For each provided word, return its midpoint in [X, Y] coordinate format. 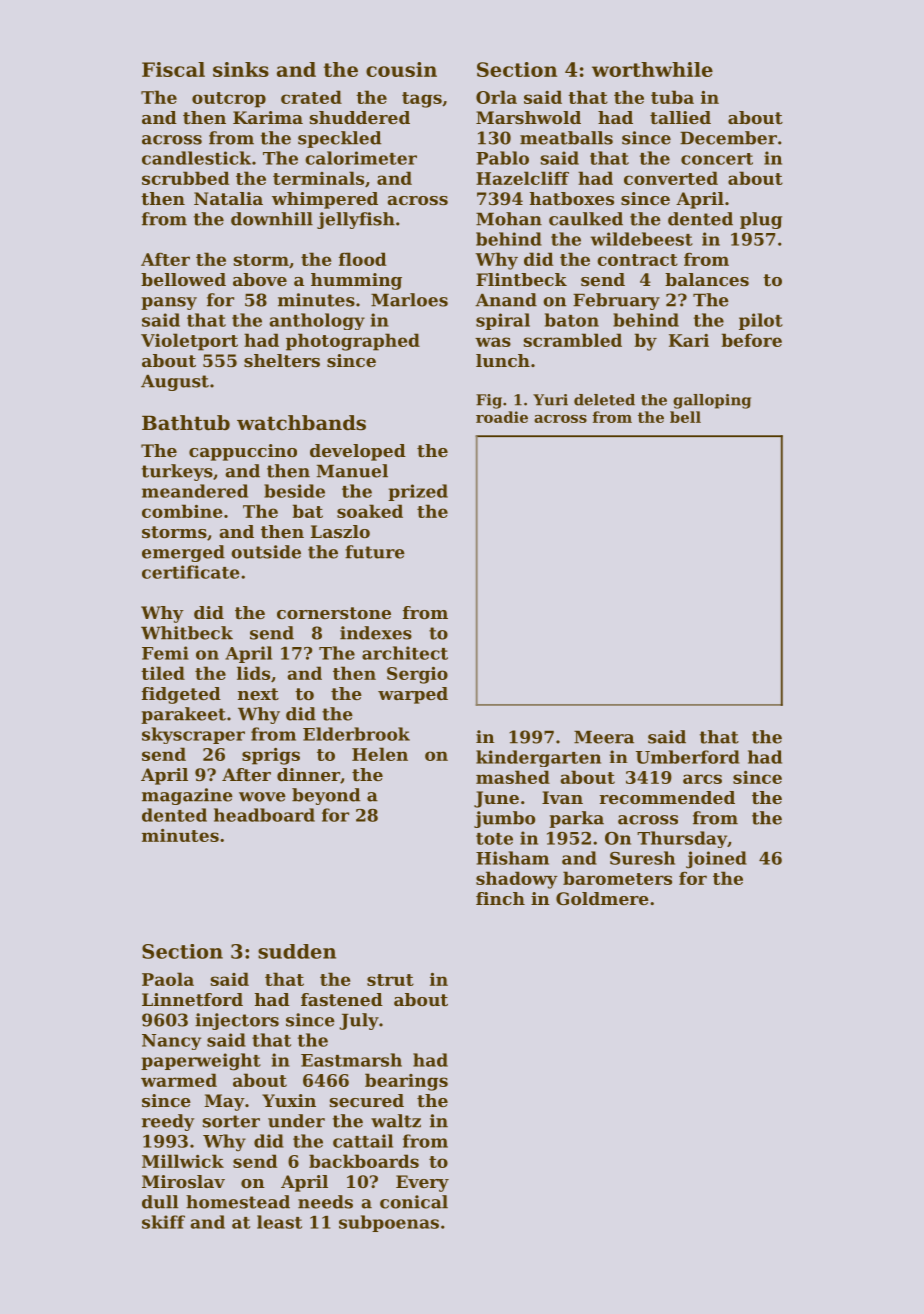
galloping [712, 401]
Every [422, 1183]
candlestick [196, 158]
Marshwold [528, 117]
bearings [406, 1082]
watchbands [301, 423]
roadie [502, 417]
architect [405, 653]
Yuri [550, 400]
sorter [231, 1121]
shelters [282, 360]
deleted [604, 400]
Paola [168, 979]
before [751, 340]
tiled [163, 673]
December [728, 138]
